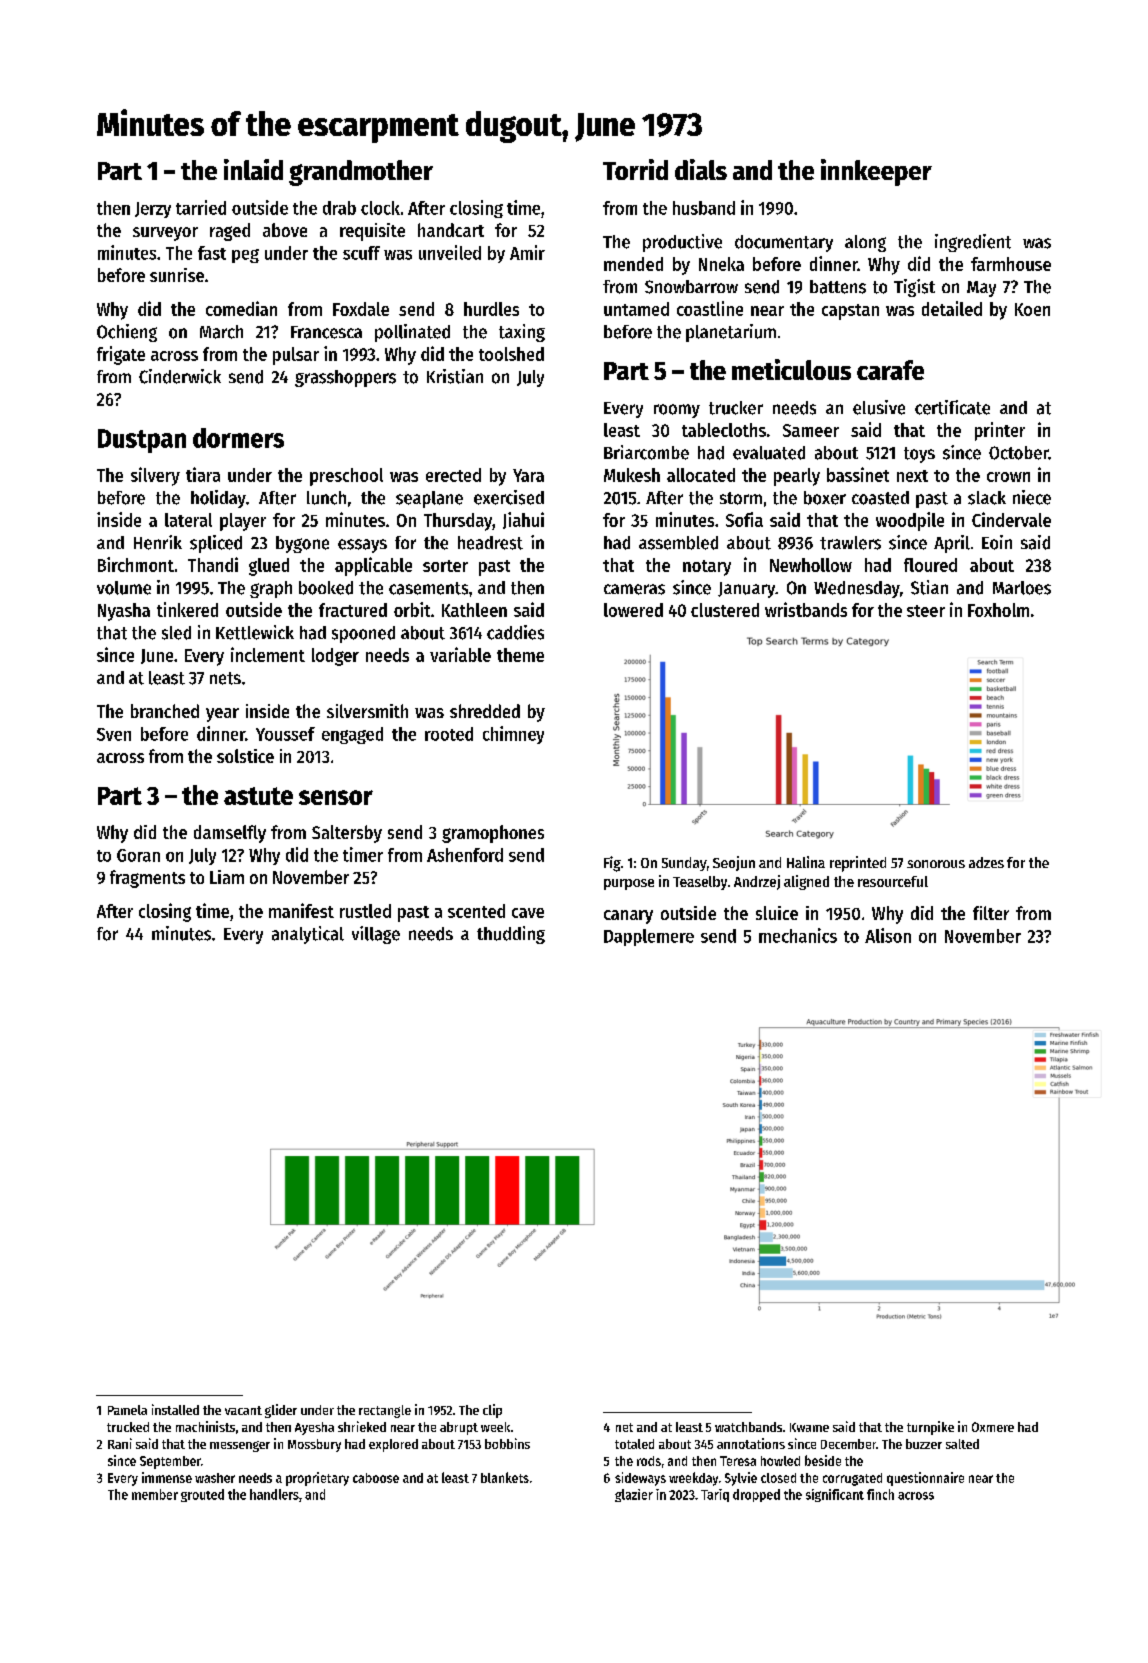 The height and width of the screenshot is (1663, 1148). Describe the element at coordinates (646, 452) in the screenshot. I see `Briarcombe` at that location.
